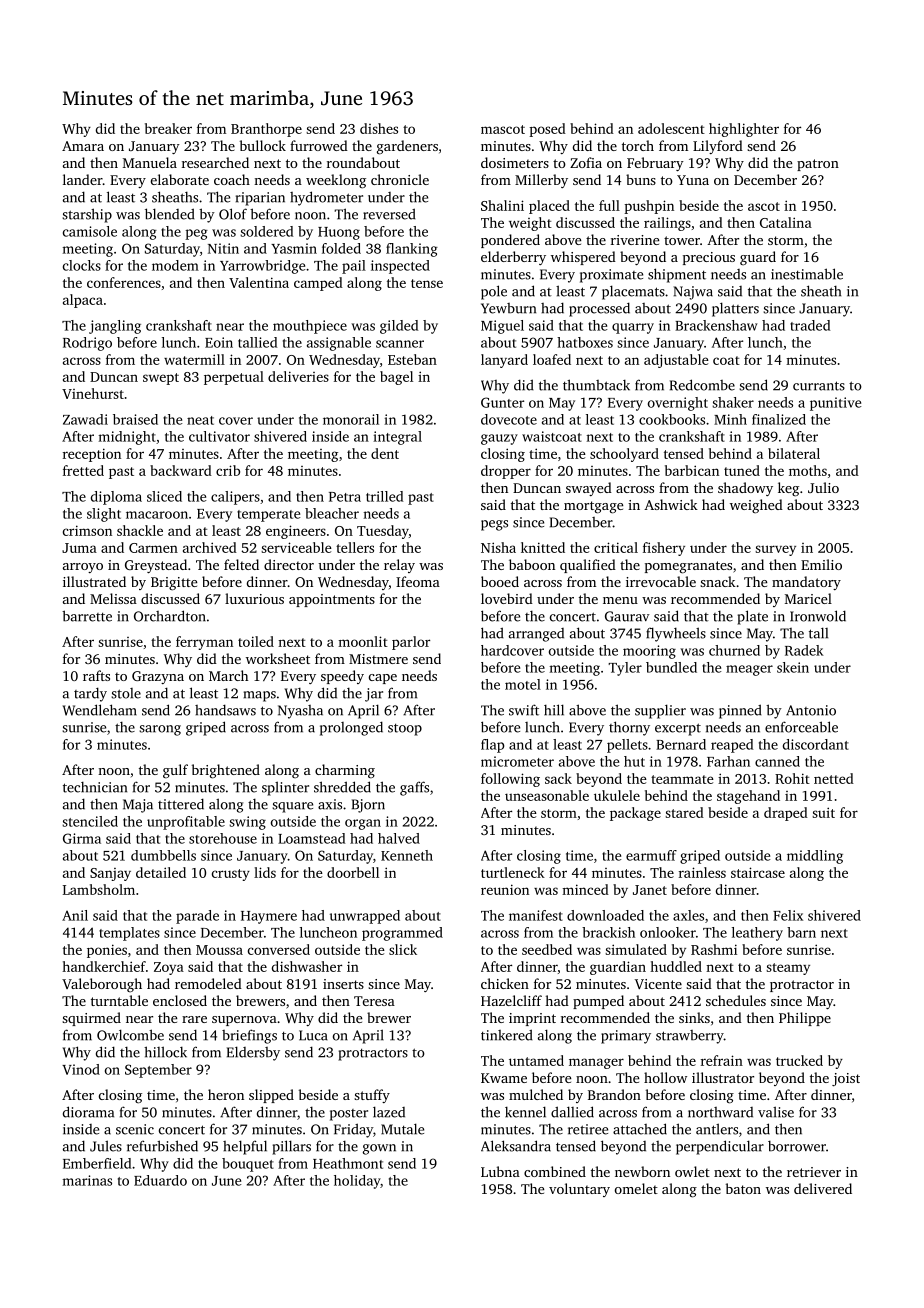 The width and height of the document is (924, 1308). What do you see at coordinates (801, 932) in the document?
I see `barn` at bounding box center [801, 932].
